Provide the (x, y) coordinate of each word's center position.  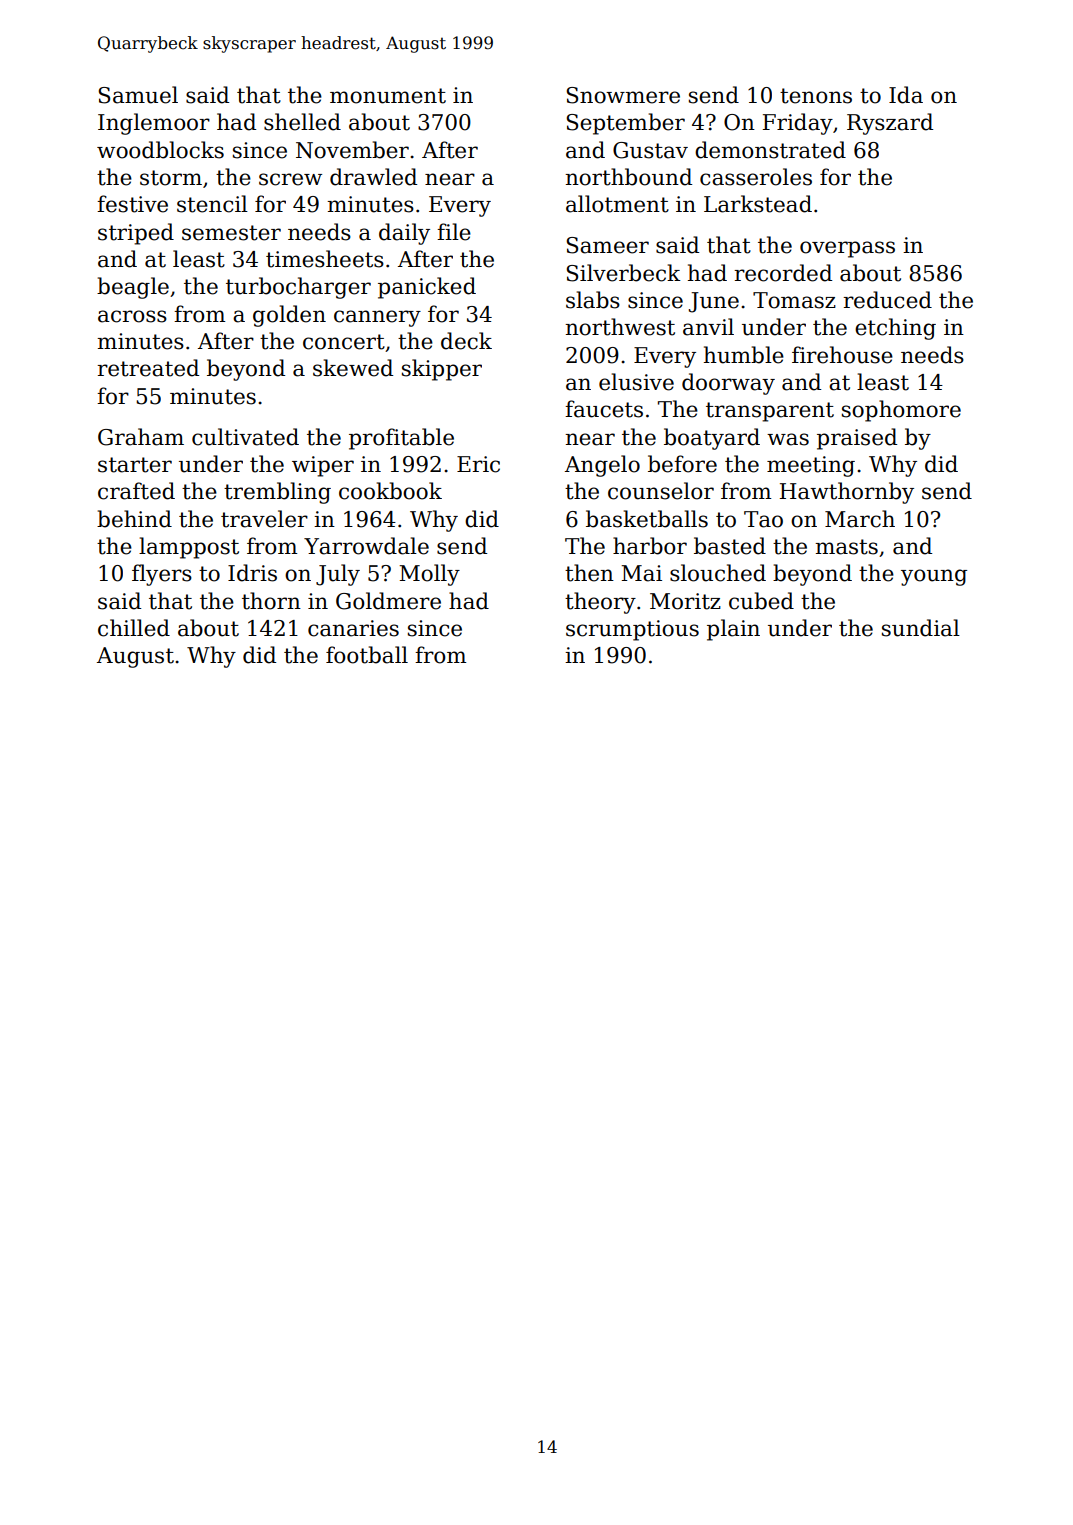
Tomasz (794, 300)
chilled (134, 628)
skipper (442, 370)
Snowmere (623, 95)
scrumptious (632, 630)
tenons (816, 96)
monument (388, 96)
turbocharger (298, 288)
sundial (921, 628)
